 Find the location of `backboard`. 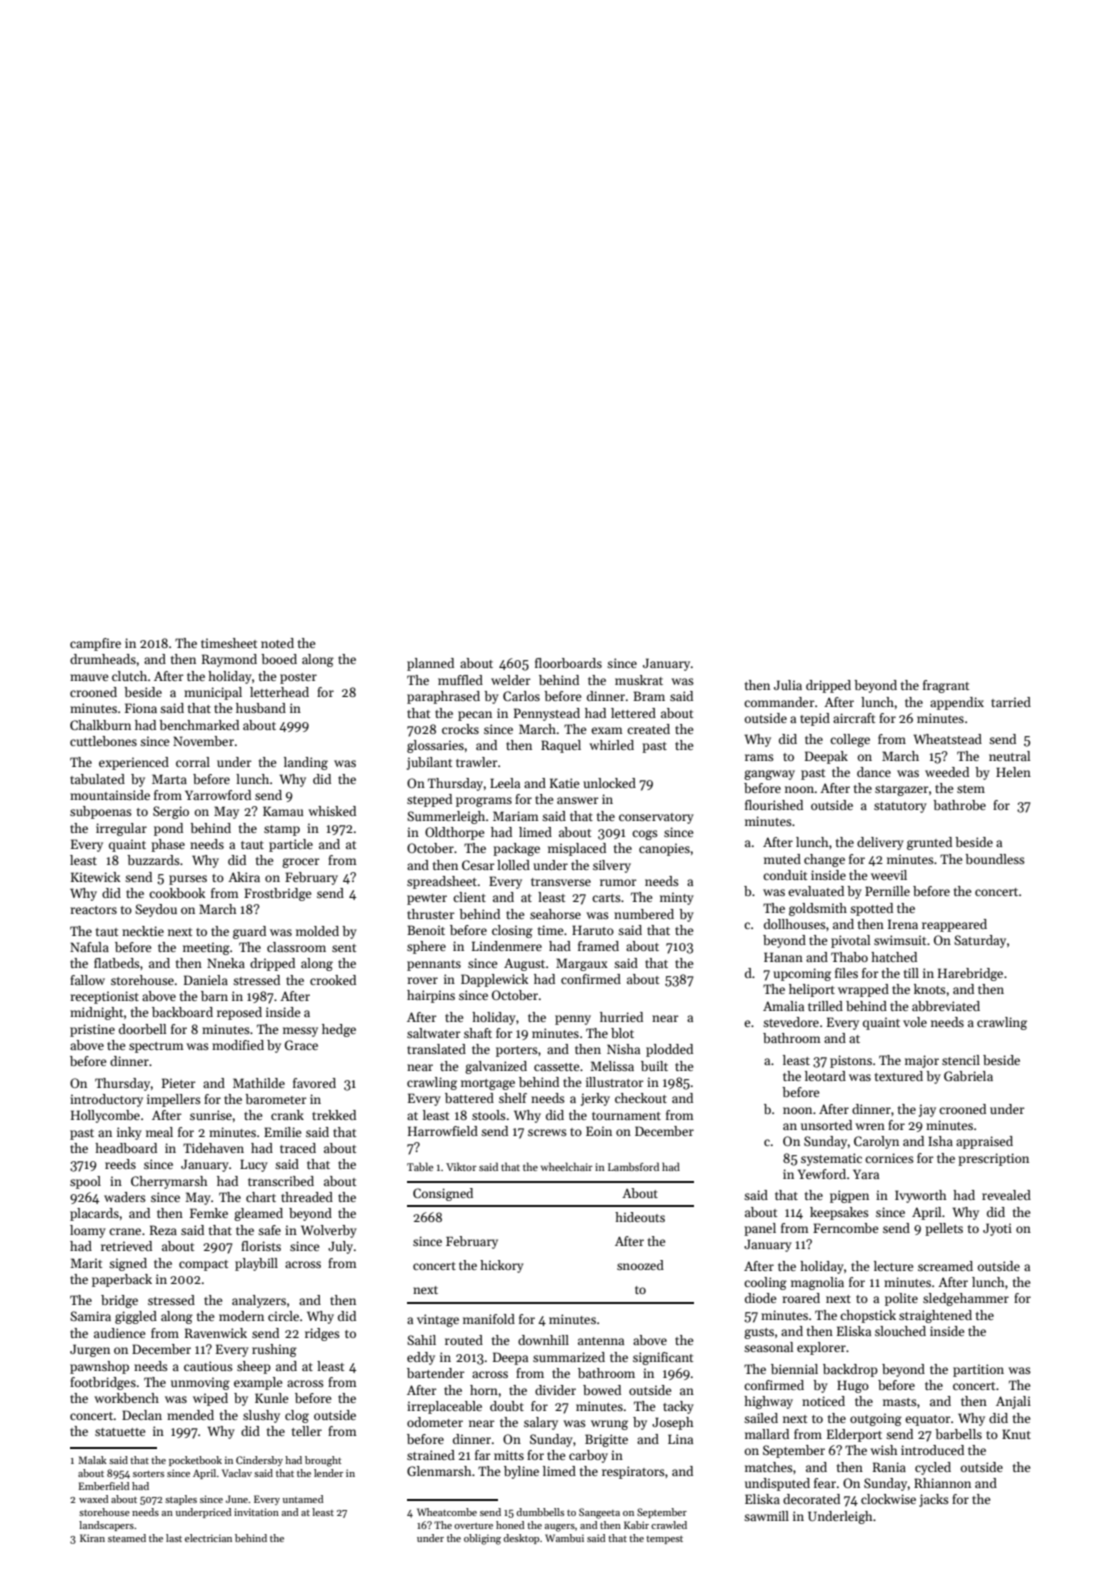

backboard is located at coordinates (182, 1012).
